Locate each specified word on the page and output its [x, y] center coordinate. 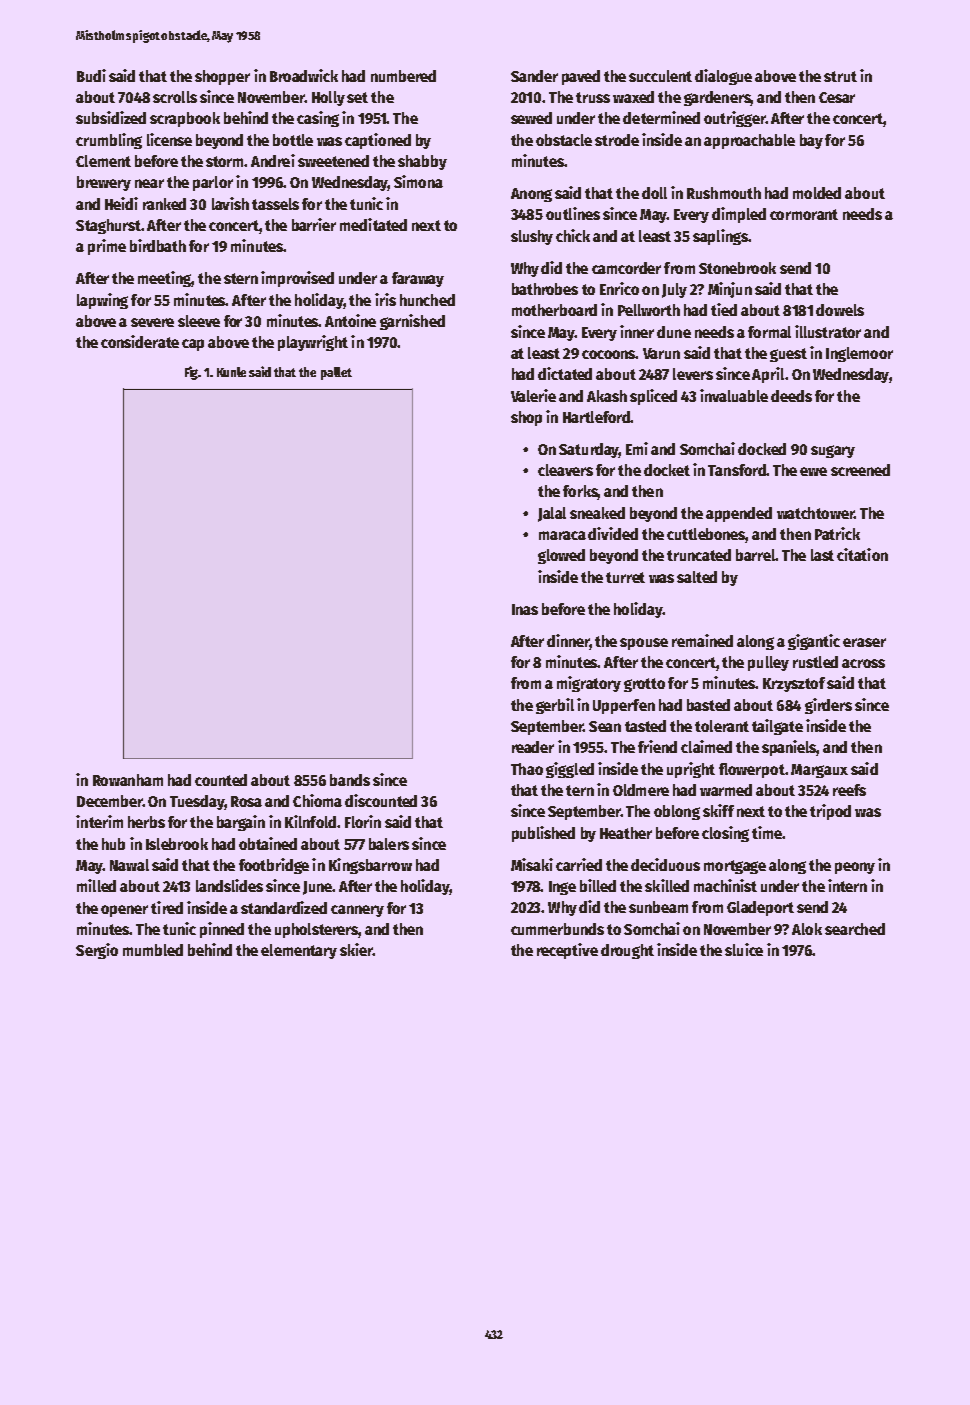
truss [593, 97]
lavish [230, 203]
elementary [299, 951]
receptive [567, 951]
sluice [744, 949]
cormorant [804, 214]
